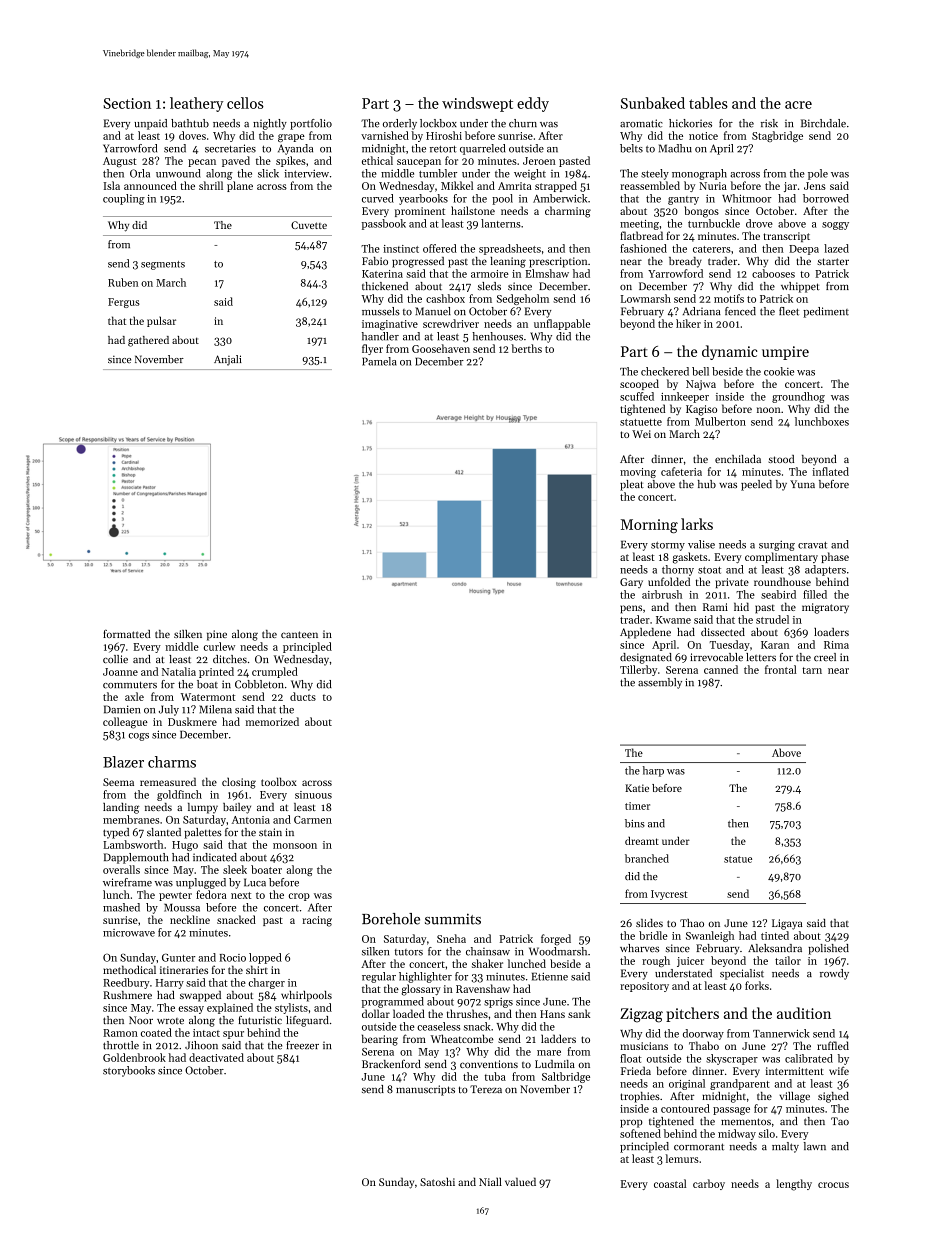 This screenshot has width=952, height=1233. What do you see at coordinates (228, 360) in the screenshot?
I see `Anjali` at bounding box center [228, 360].
